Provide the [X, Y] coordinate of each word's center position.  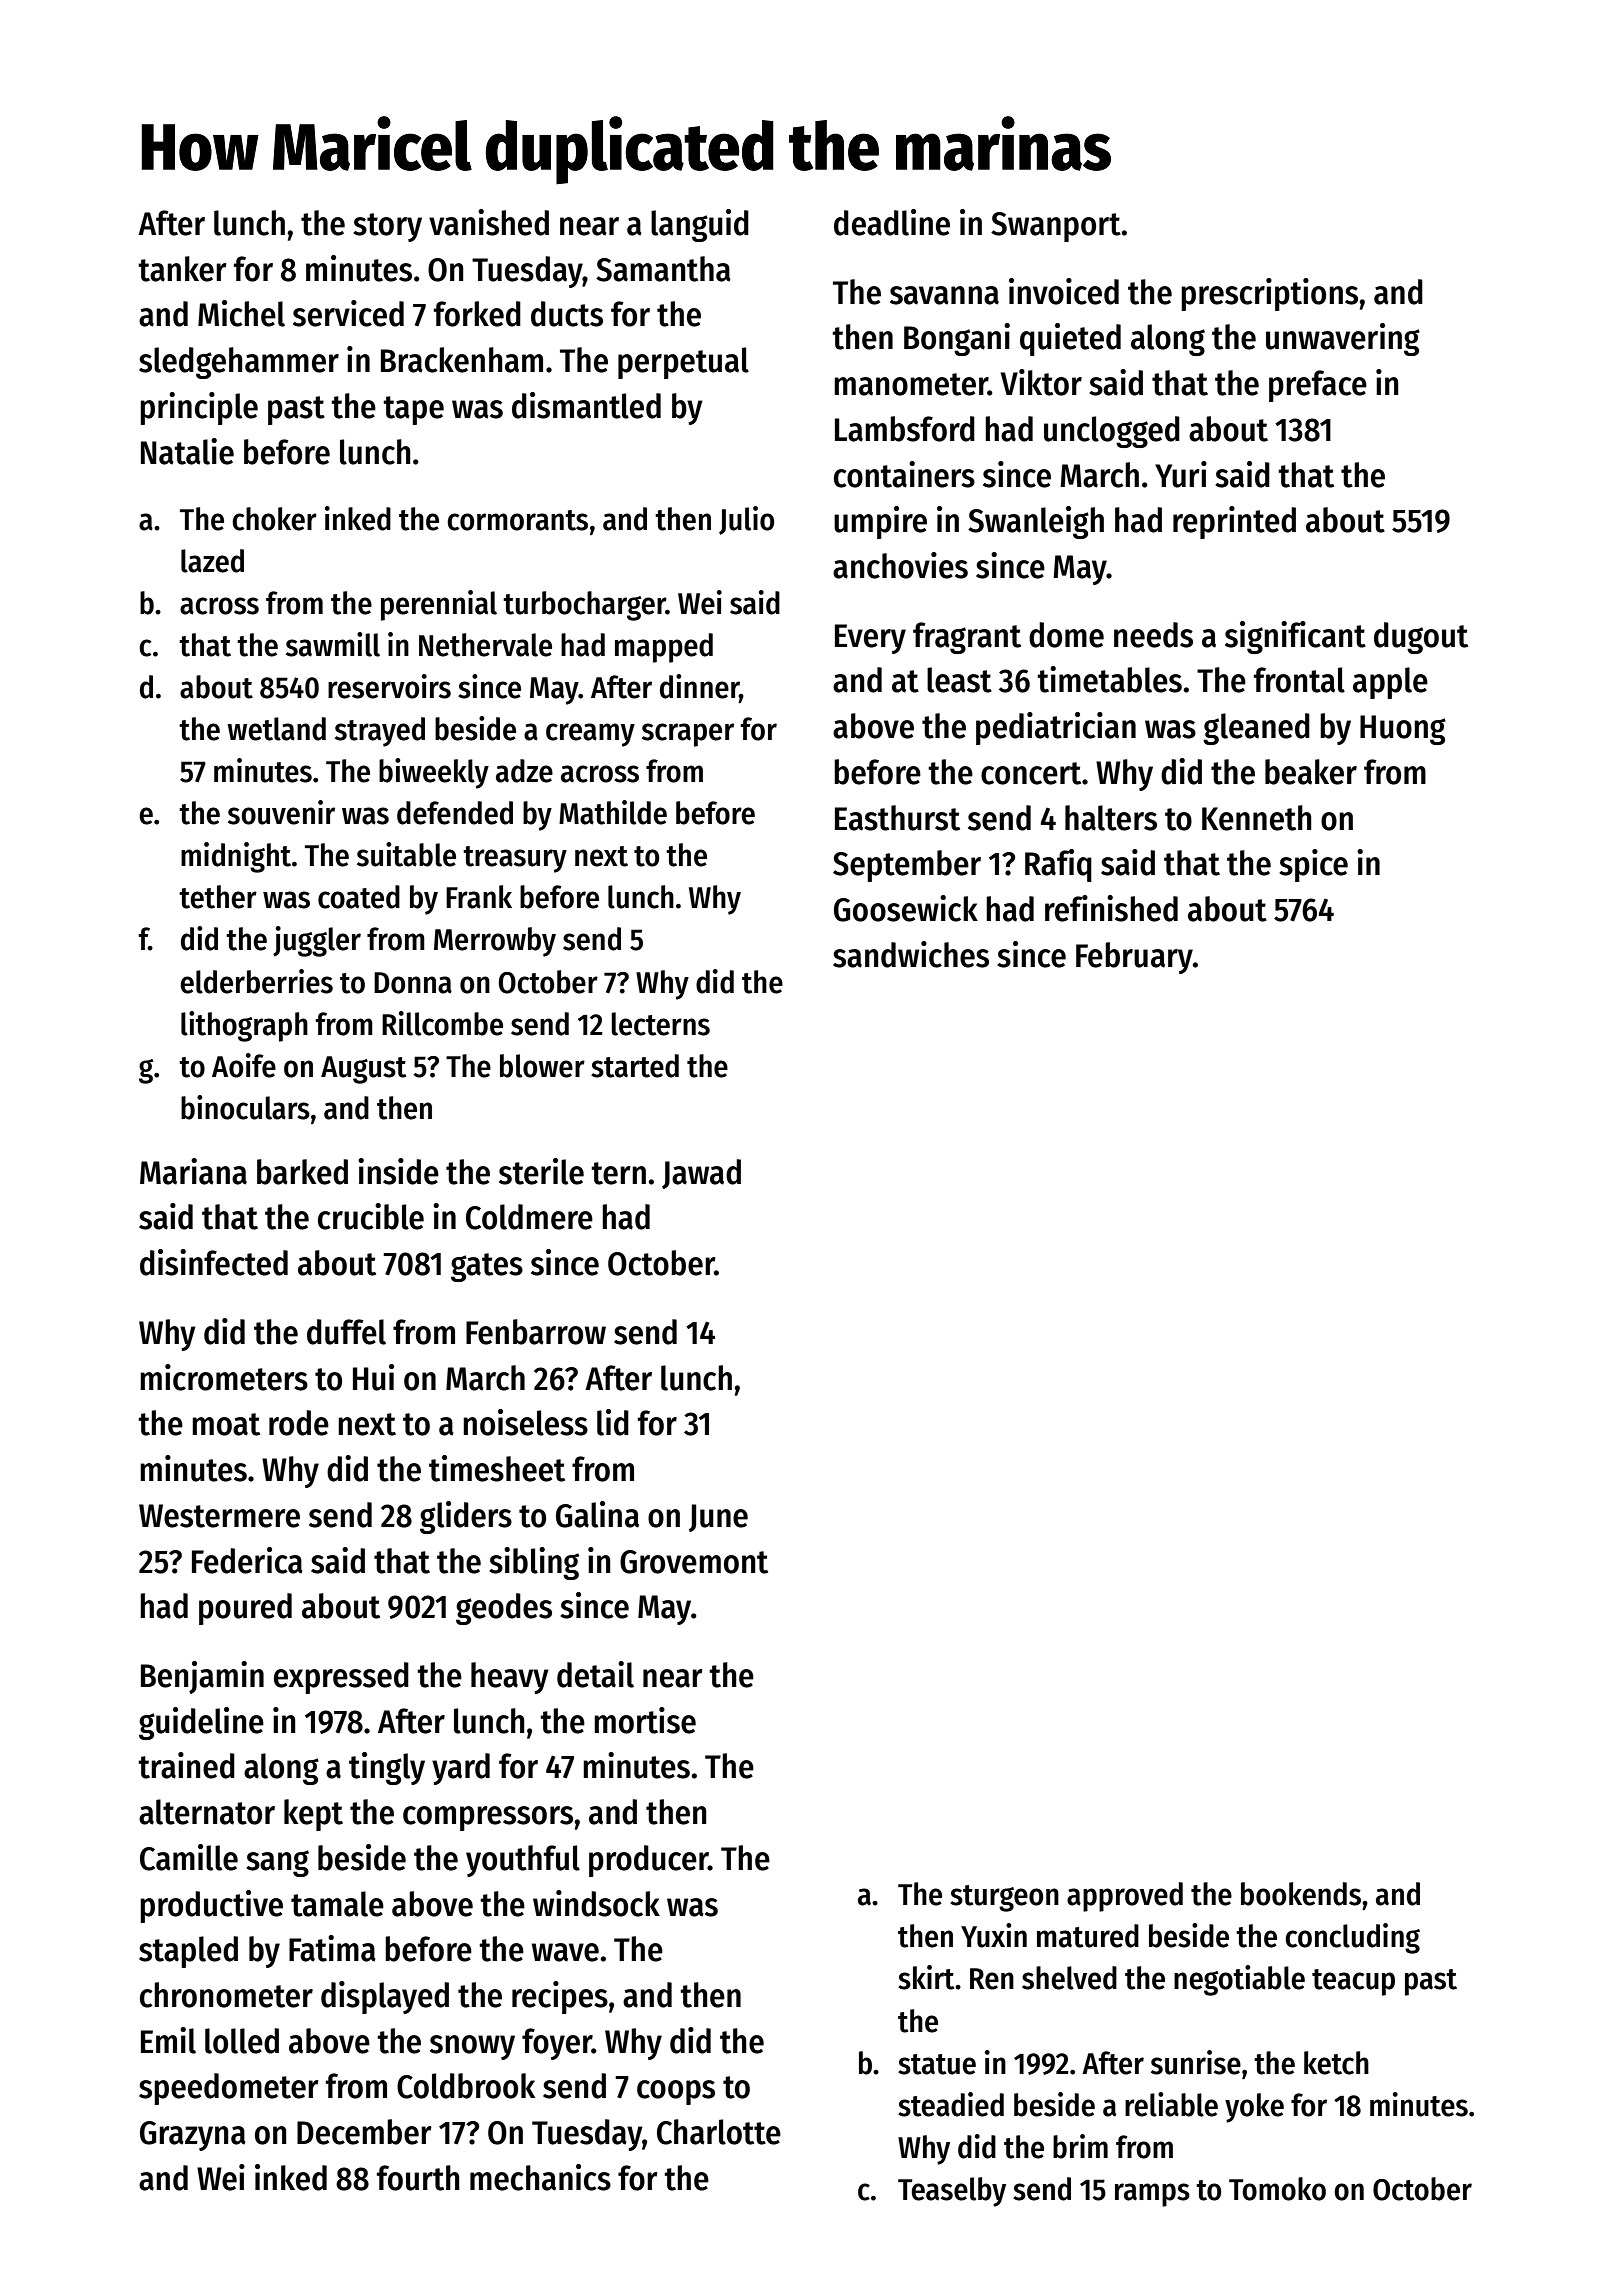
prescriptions [1269, 294]
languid [700, 225]
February [1134, 958]
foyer [557, 2044]
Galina [597, 1514]
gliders [466, 1517]
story [387, 227]
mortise [645, 1720]
